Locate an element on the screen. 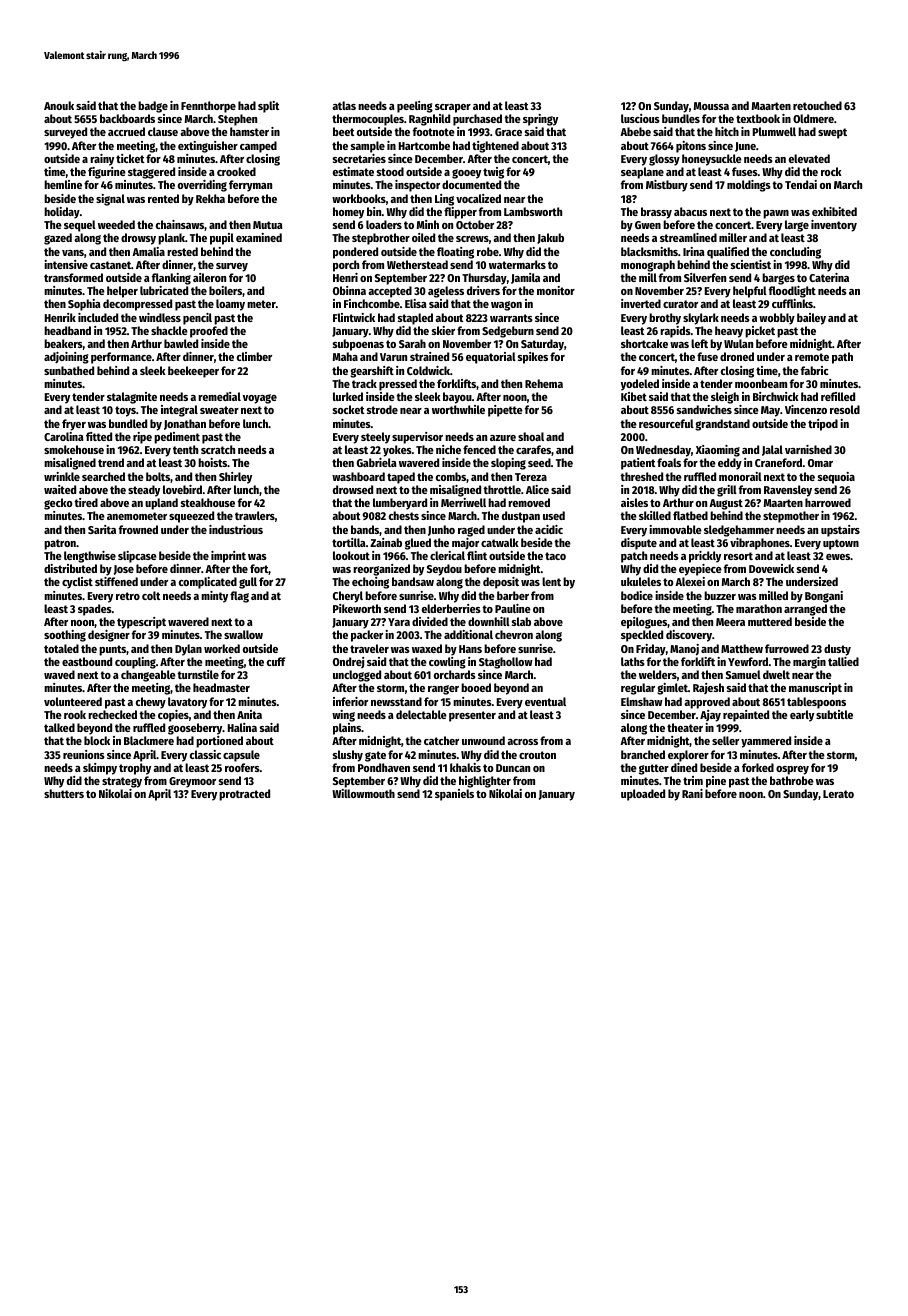  Coldwick is located at coordinates (428, 370).
